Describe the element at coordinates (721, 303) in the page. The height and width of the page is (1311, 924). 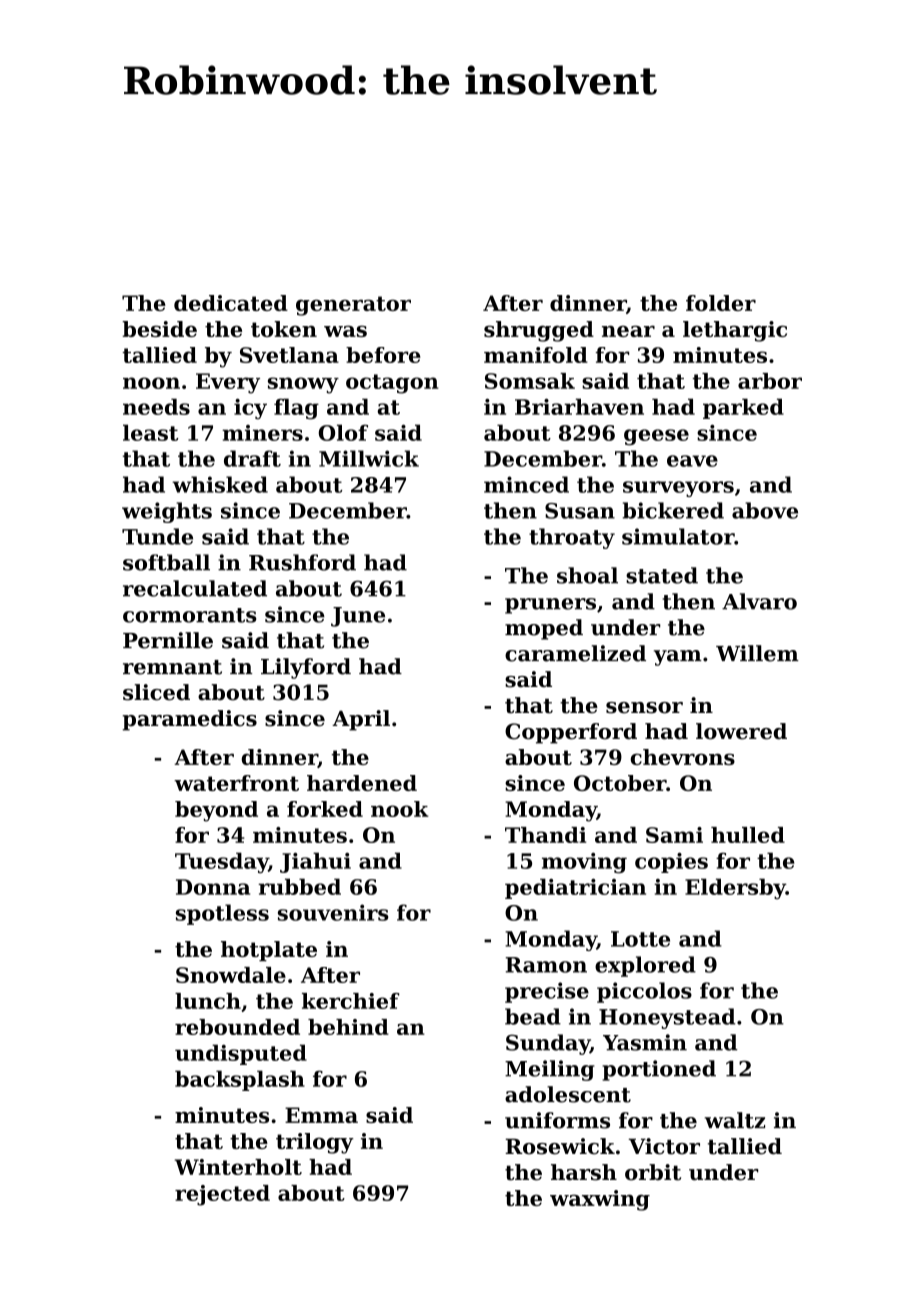
I see `folder` at that location.
